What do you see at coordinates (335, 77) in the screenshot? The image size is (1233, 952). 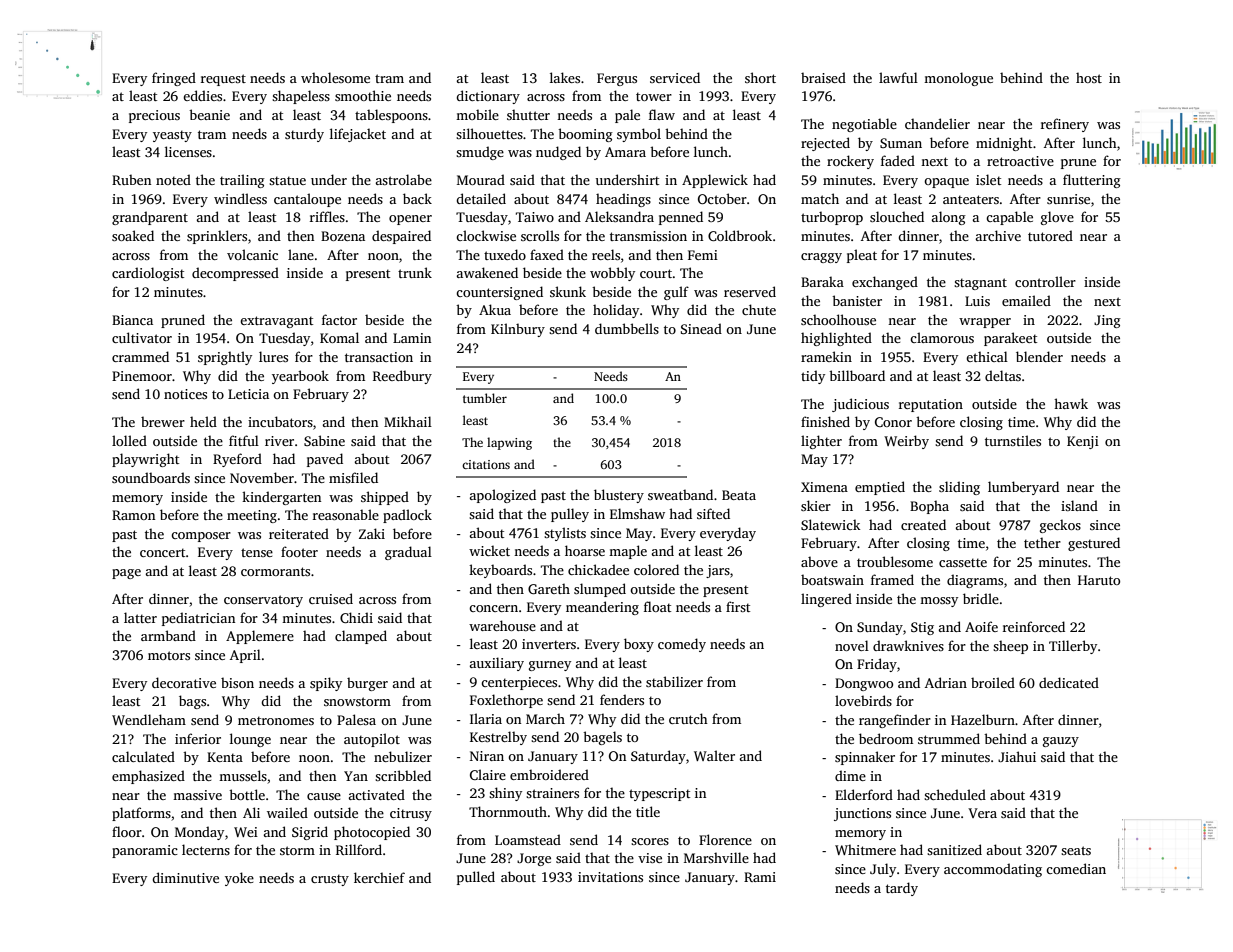 I see `wholesome` at bounding box center [335, 77].
